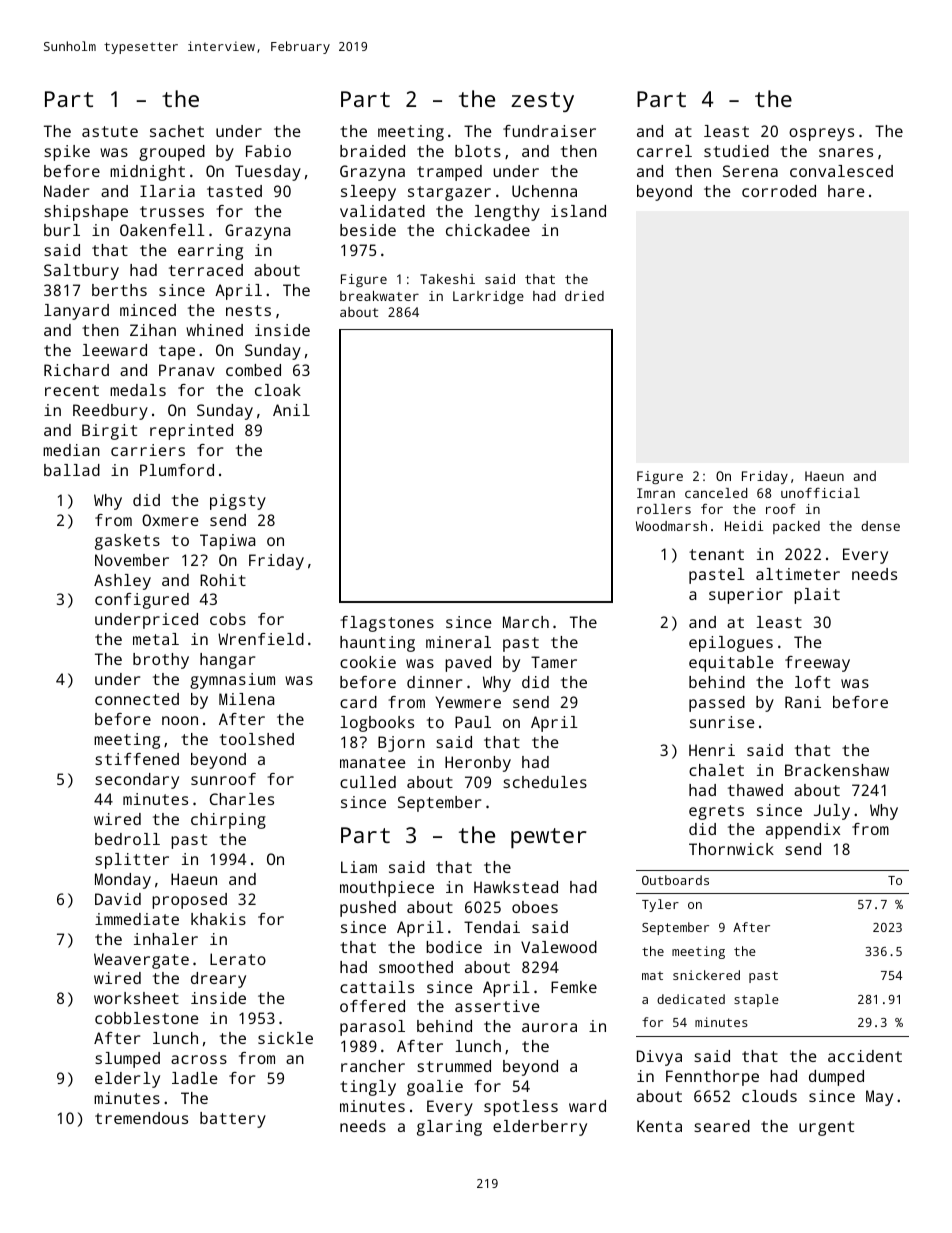 Image resolution: width=952 pixels, height=1233 pixels. What do you see at coordinates (248, 310) in the document?
I see `nests` at bounding box center [248, 310].
